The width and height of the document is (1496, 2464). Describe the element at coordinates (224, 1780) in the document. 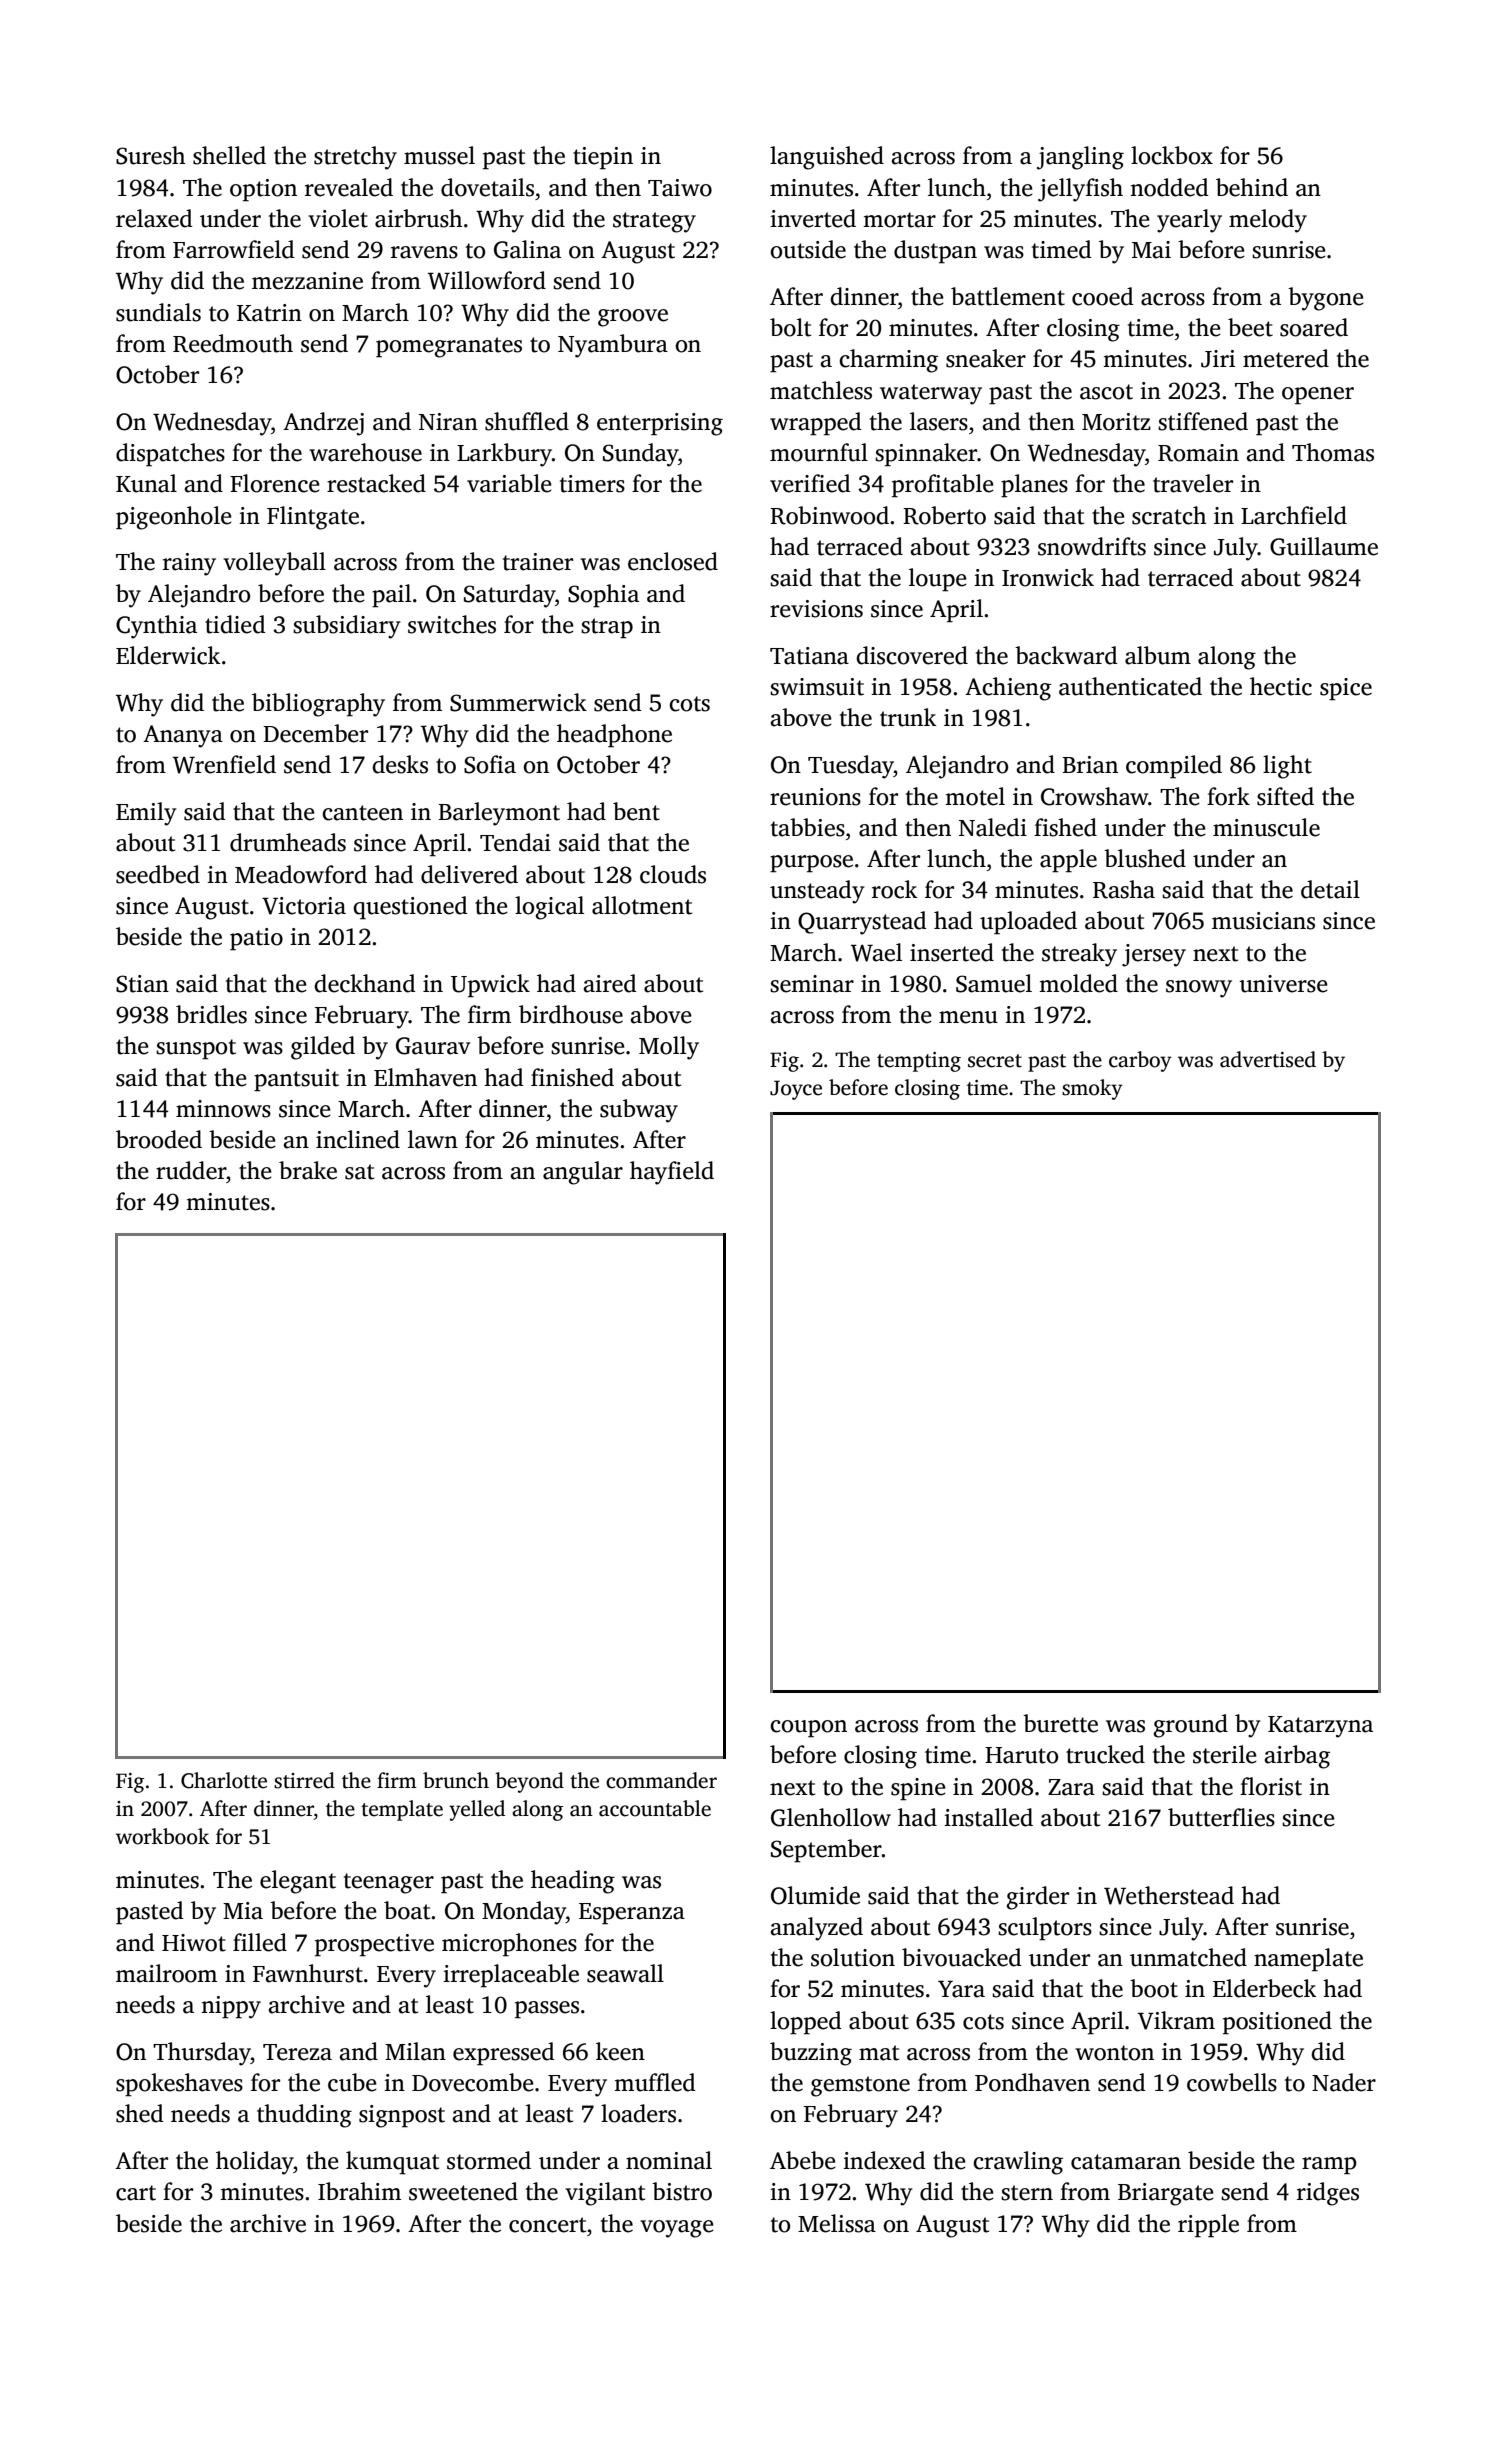

I see `Charlotte` at that location.
